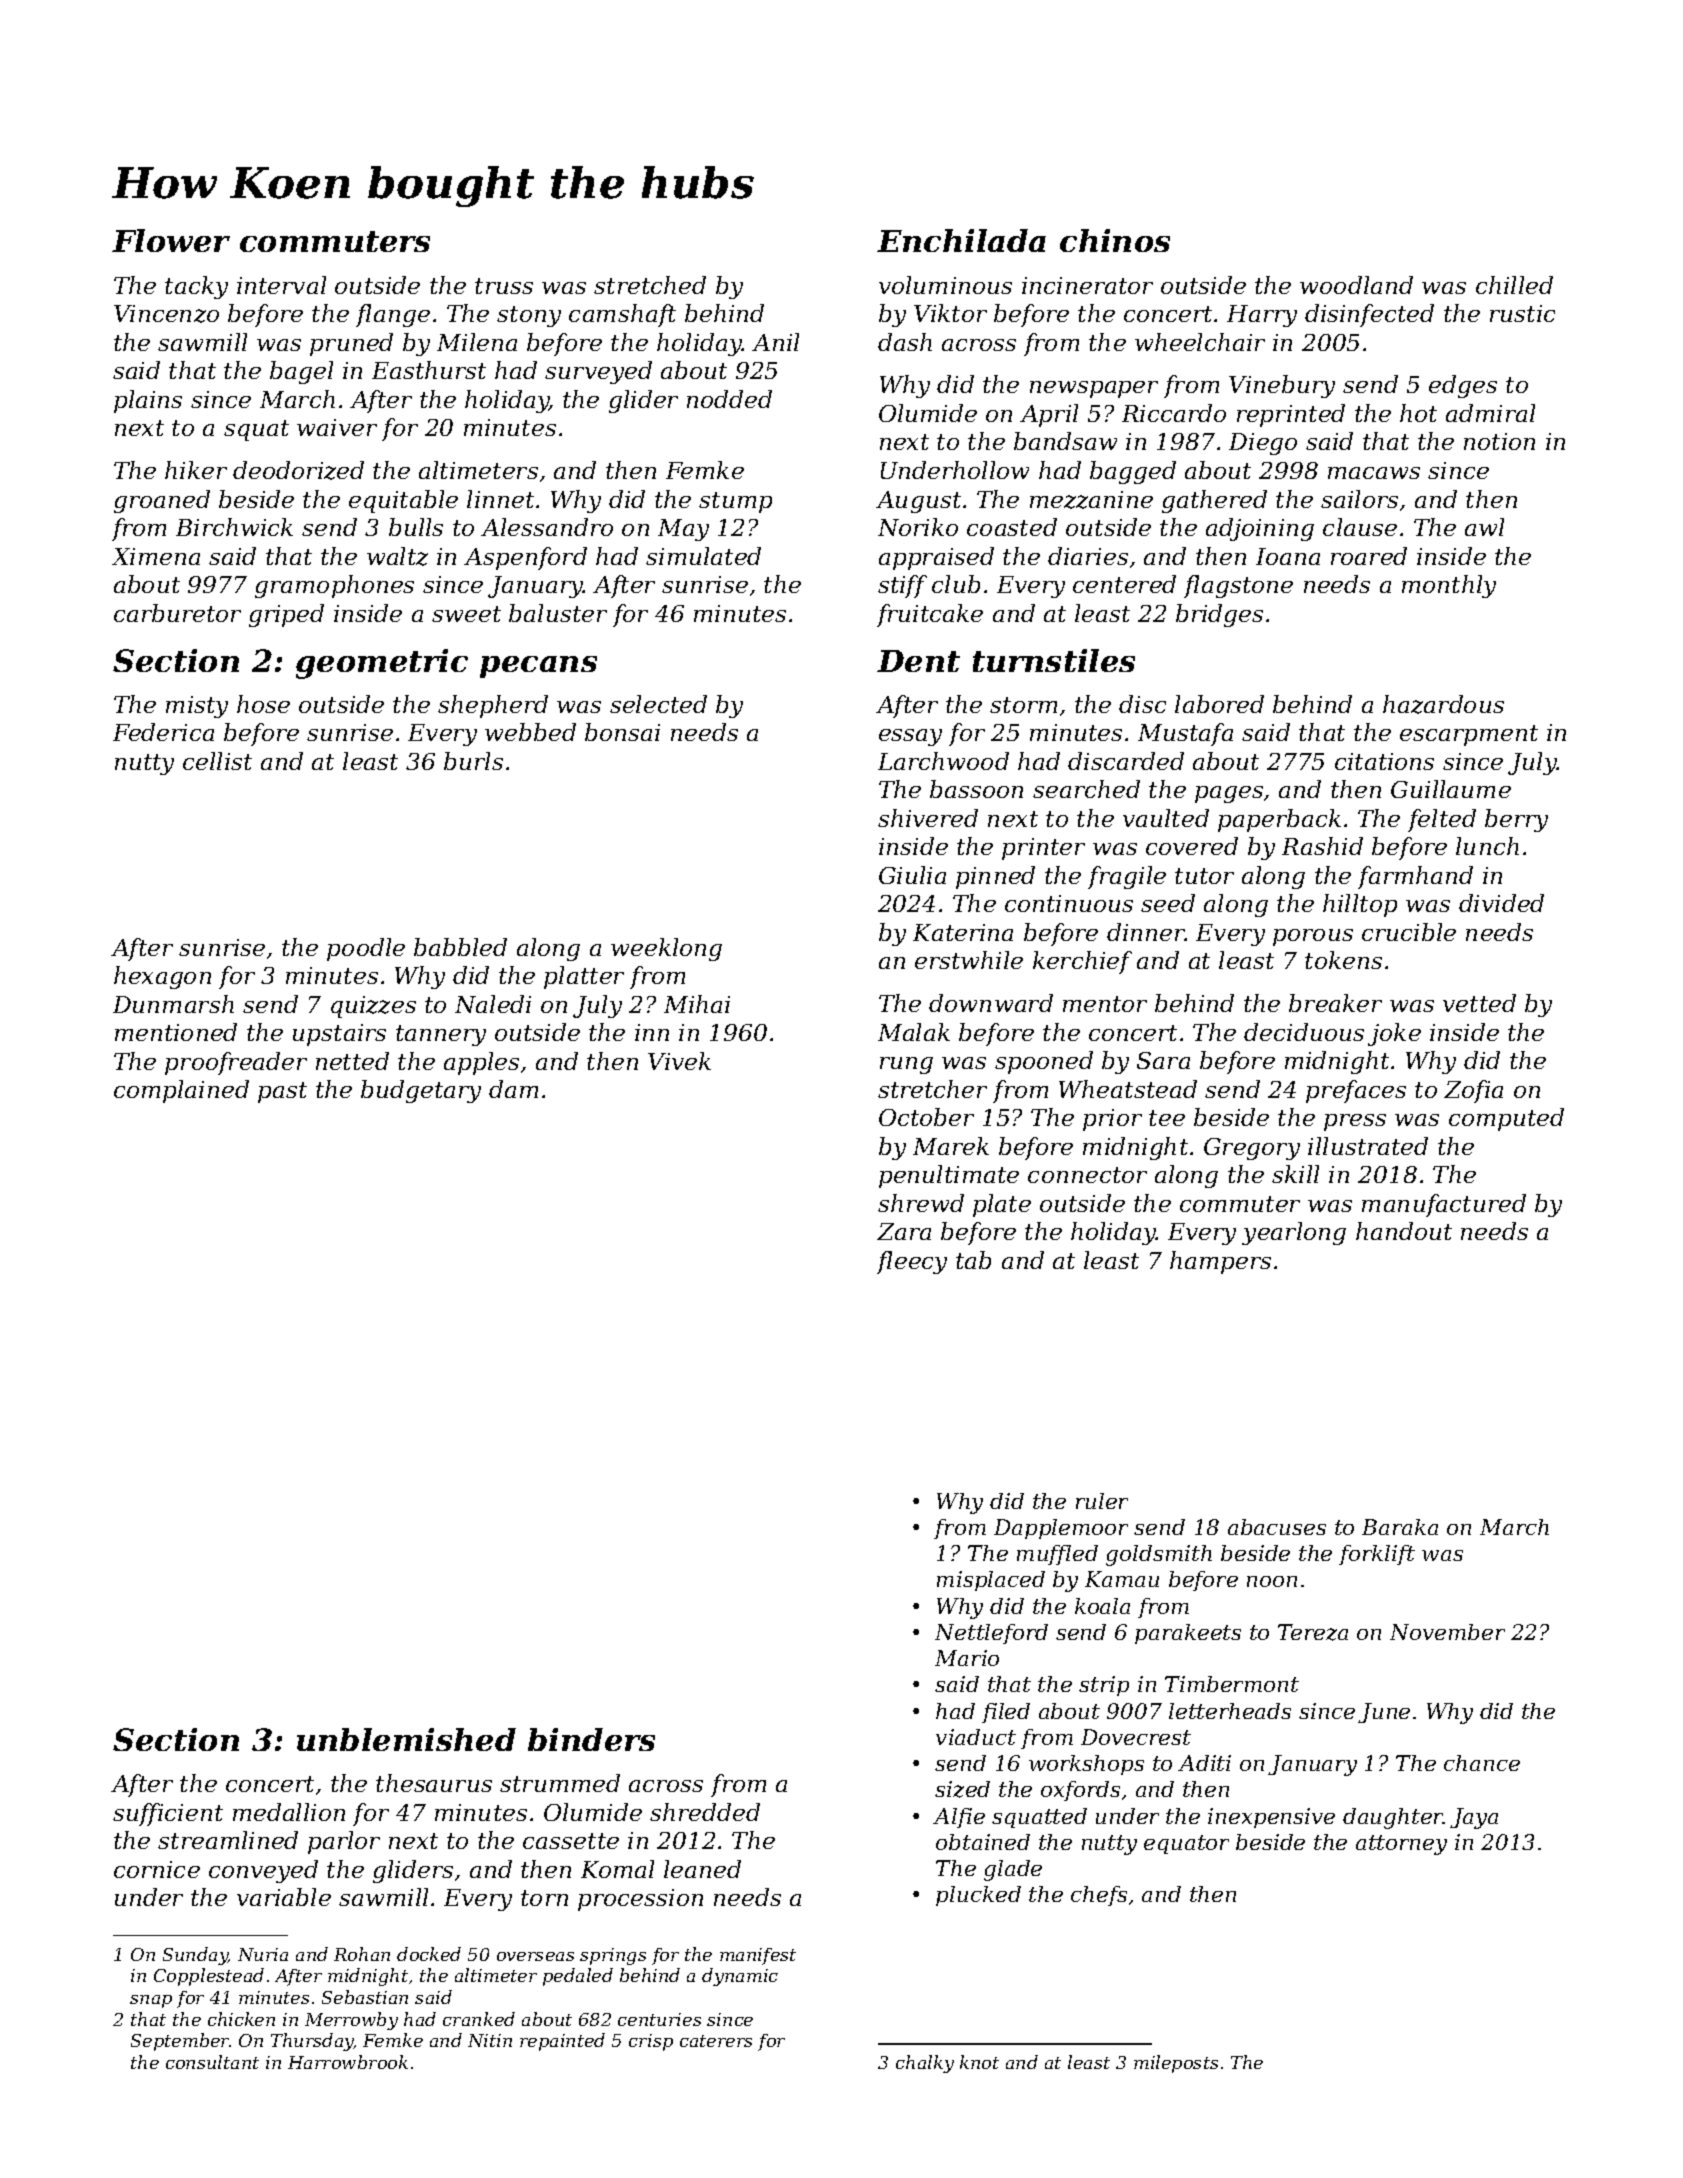 The image size is (1683, 2178). What do you see at coordinates (212, 2062) in the page?
I see `consultant` at bounding box center [212, 2062].
